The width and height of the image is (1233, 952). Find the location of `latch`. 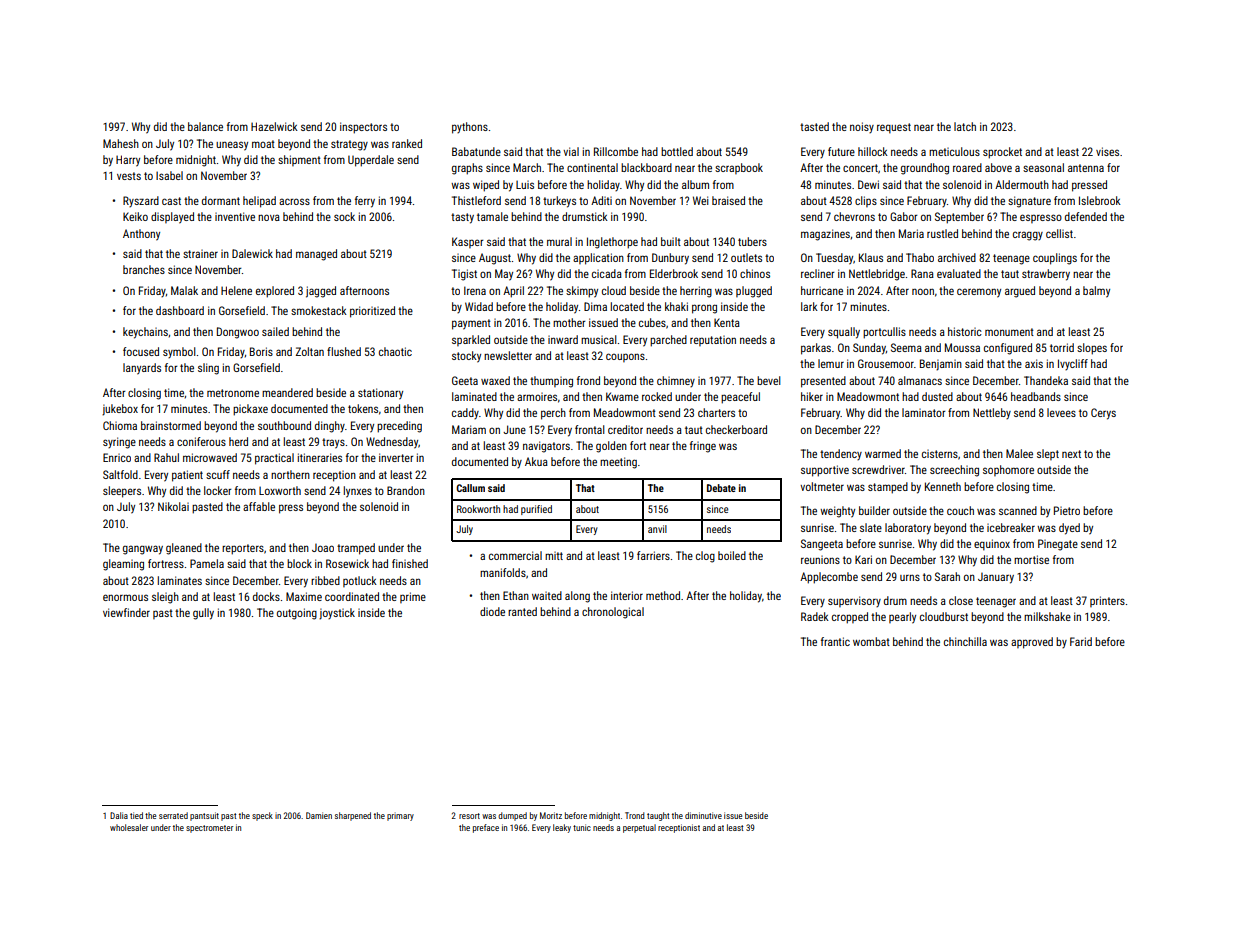

latch is located at coordinates (965, 126).
